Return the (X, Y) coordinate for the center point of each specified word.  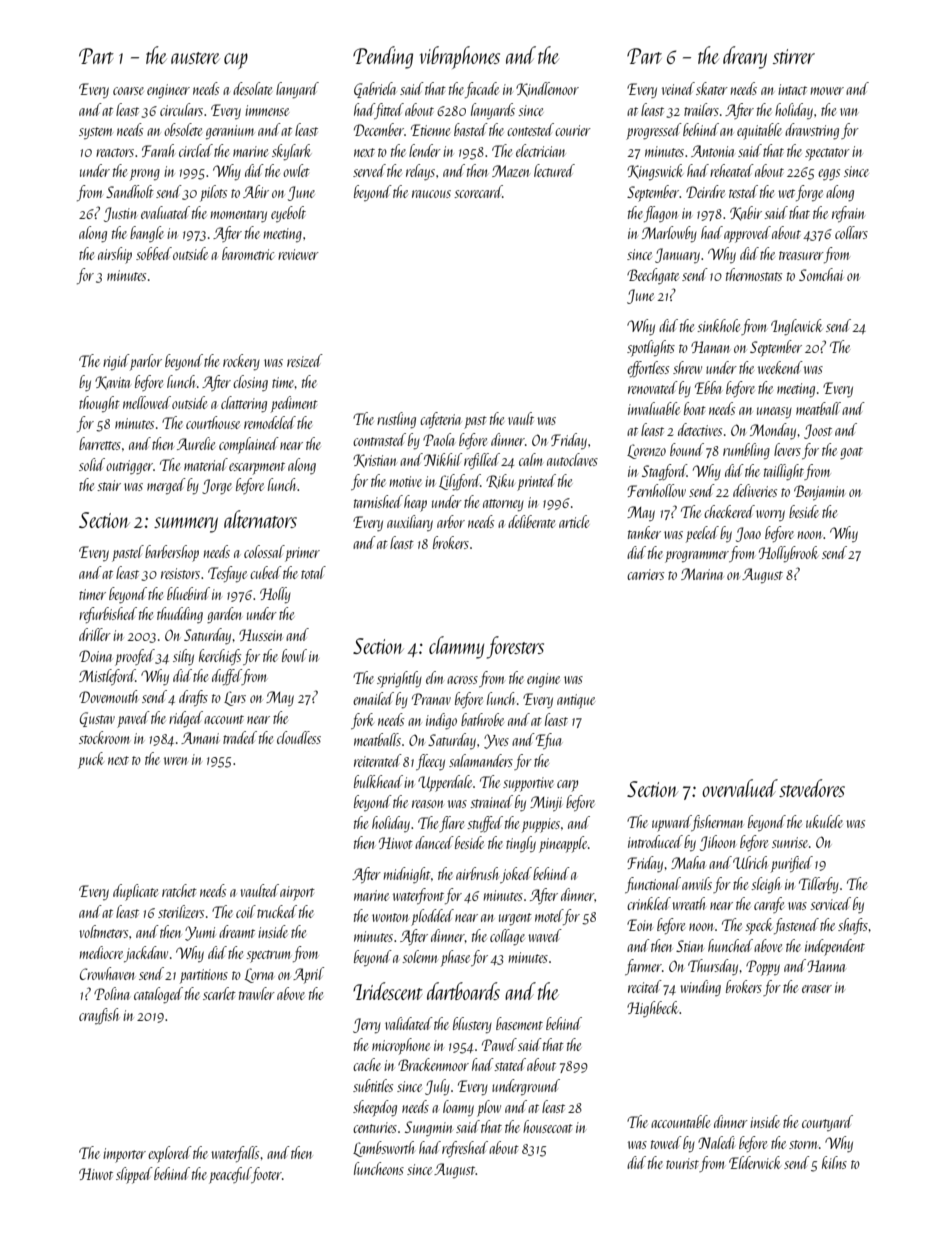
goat (851, 453)
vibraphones (460, 57)
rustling (396, 420)
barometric (248, 253)
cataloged (158, 995)
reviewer (298, 254)
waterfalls (235, 1154)
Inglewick (797, 327)
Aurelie (196, 443)
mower (827, 91)
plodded (432, 917)
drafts (193, 698)
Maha (688, 862)
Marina (702, 574)
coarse (128, 91)
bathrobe (482, 719)
